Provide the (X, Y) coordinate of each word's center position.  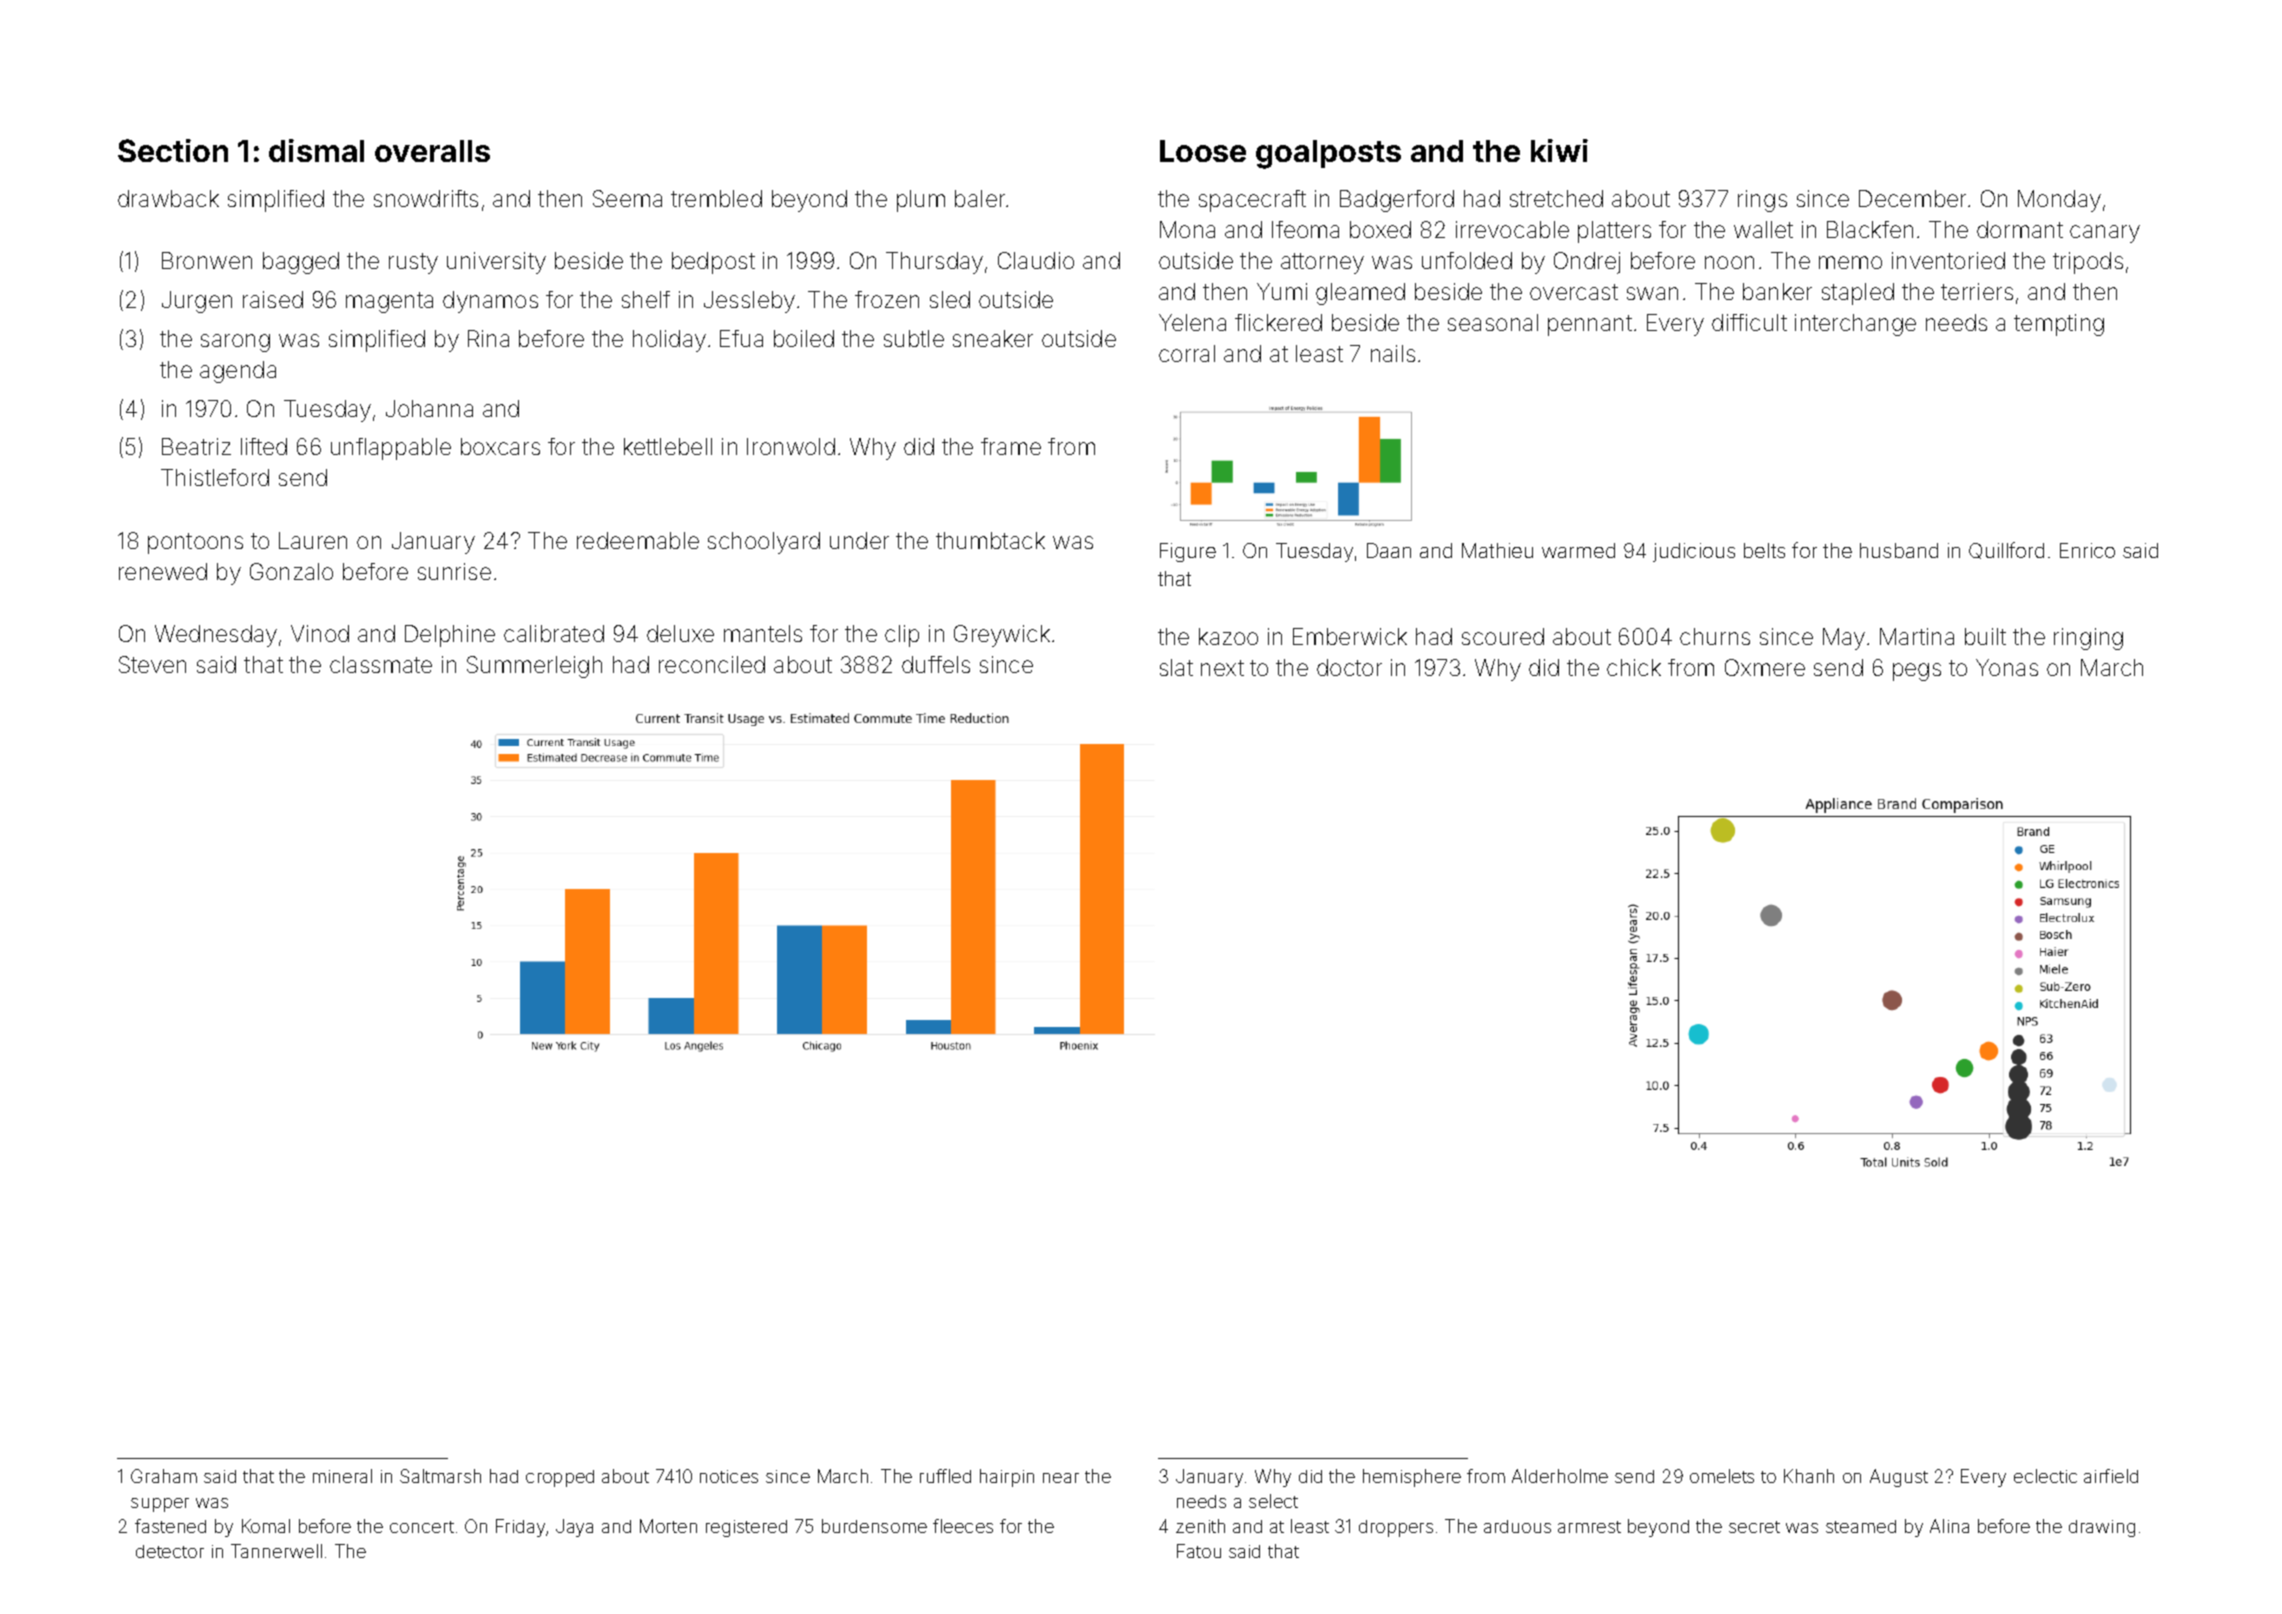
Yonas (2007, 667)
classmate (381, 664)
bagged (301, 263)
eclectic (2045, 1476)
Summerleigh (534, 667)
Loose (1203, 151)
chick (1634, 667)
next (1222, 668)
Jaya (574, 1528)
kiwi (1559, 150)
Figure (1188, 552)
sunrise (454, 571)
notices (729, 1476)
